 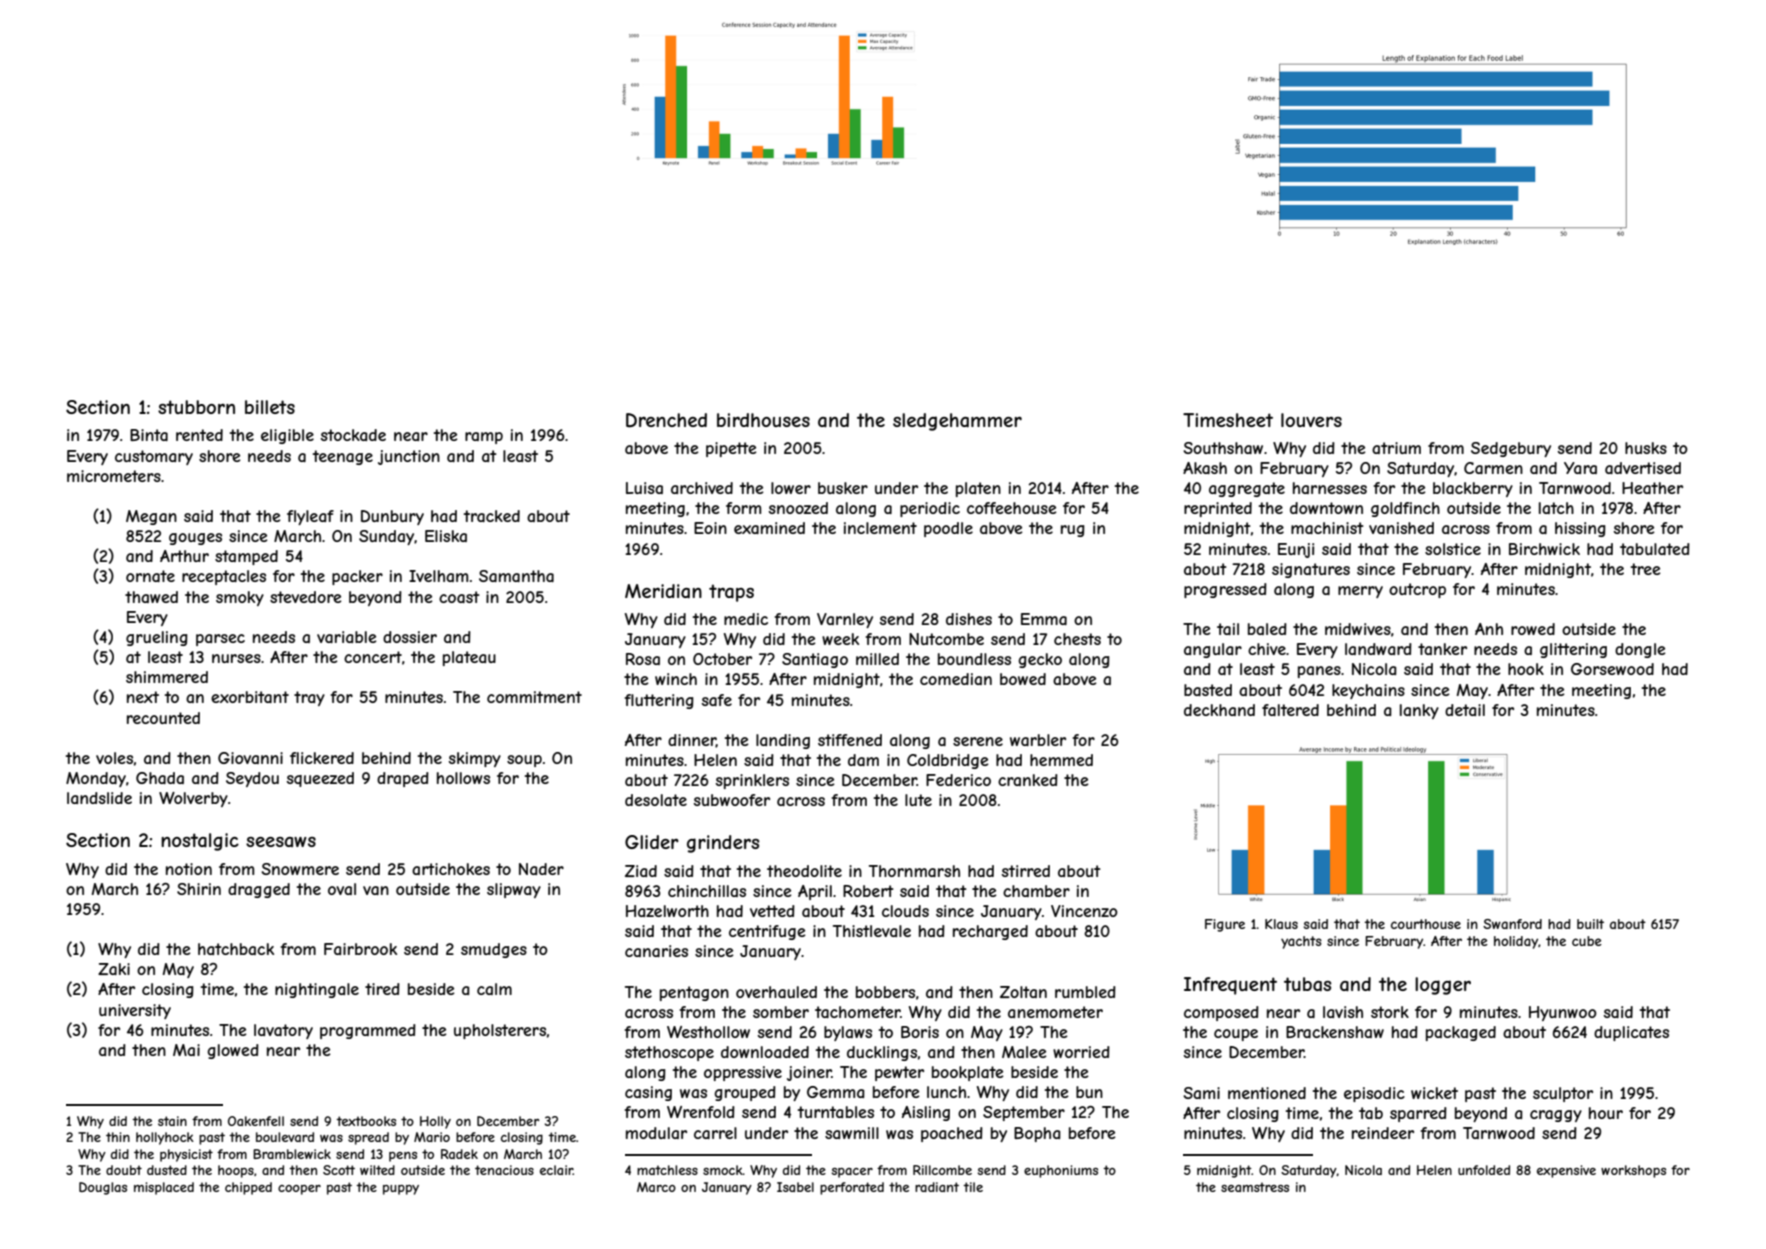 What do you see at coordinates (1511, 449) in the image?
I see `Sedgebury` at bounding box center [1511, 449].
